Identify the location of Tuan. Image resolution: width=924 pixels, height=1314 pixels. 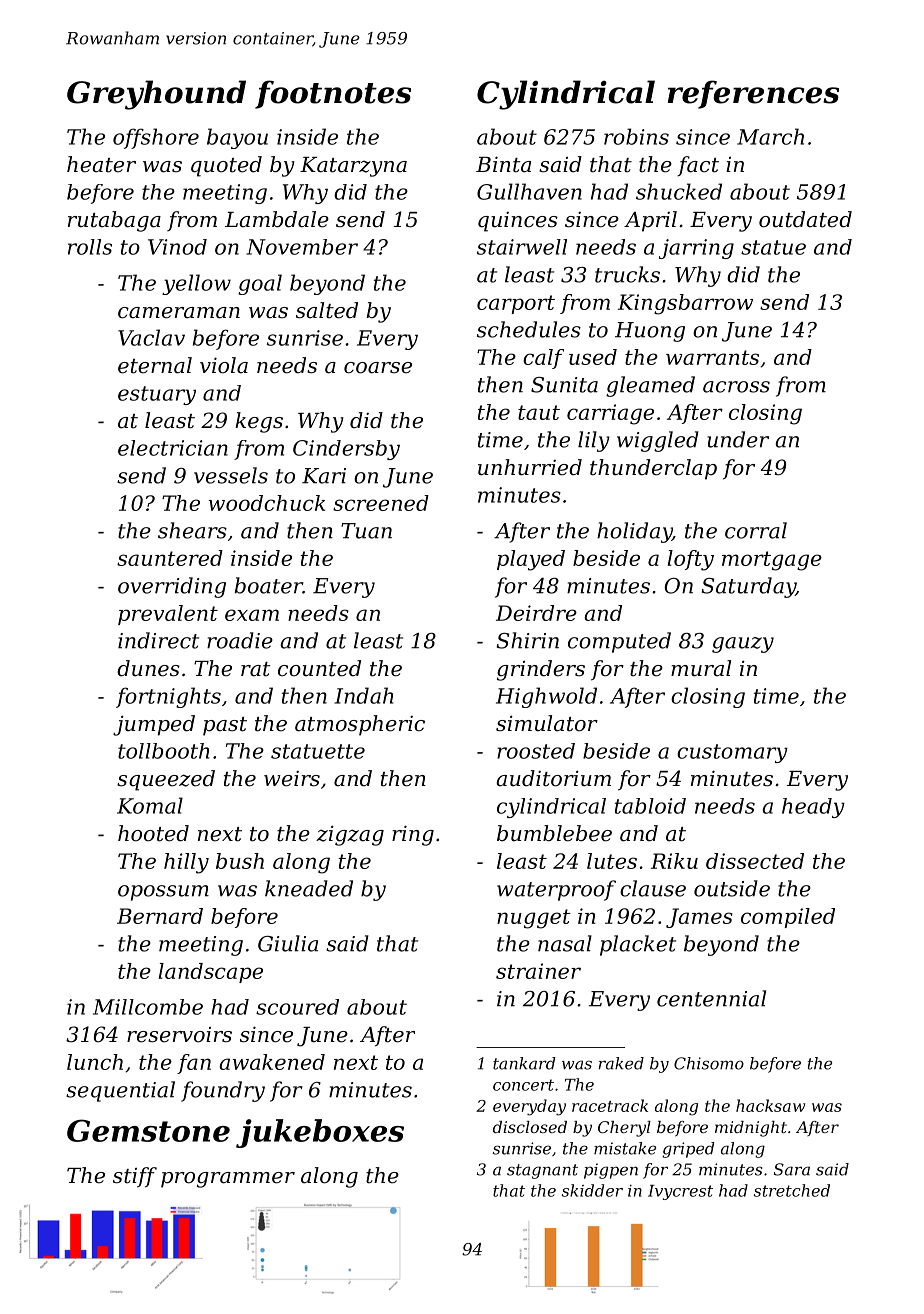
(366, 531).
